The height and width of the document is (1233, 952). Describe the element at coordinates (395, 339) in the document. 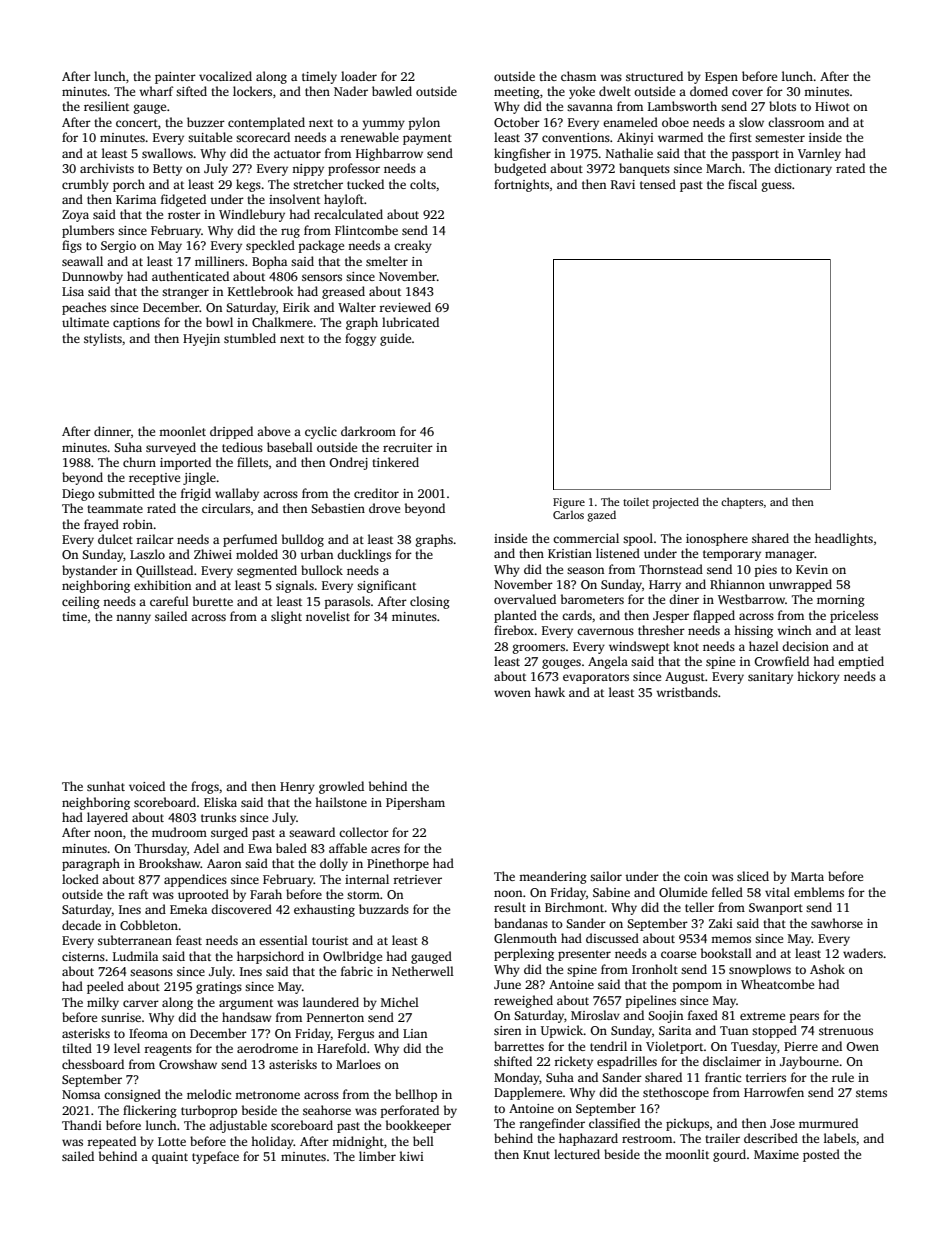

I see `guide` at that location.
